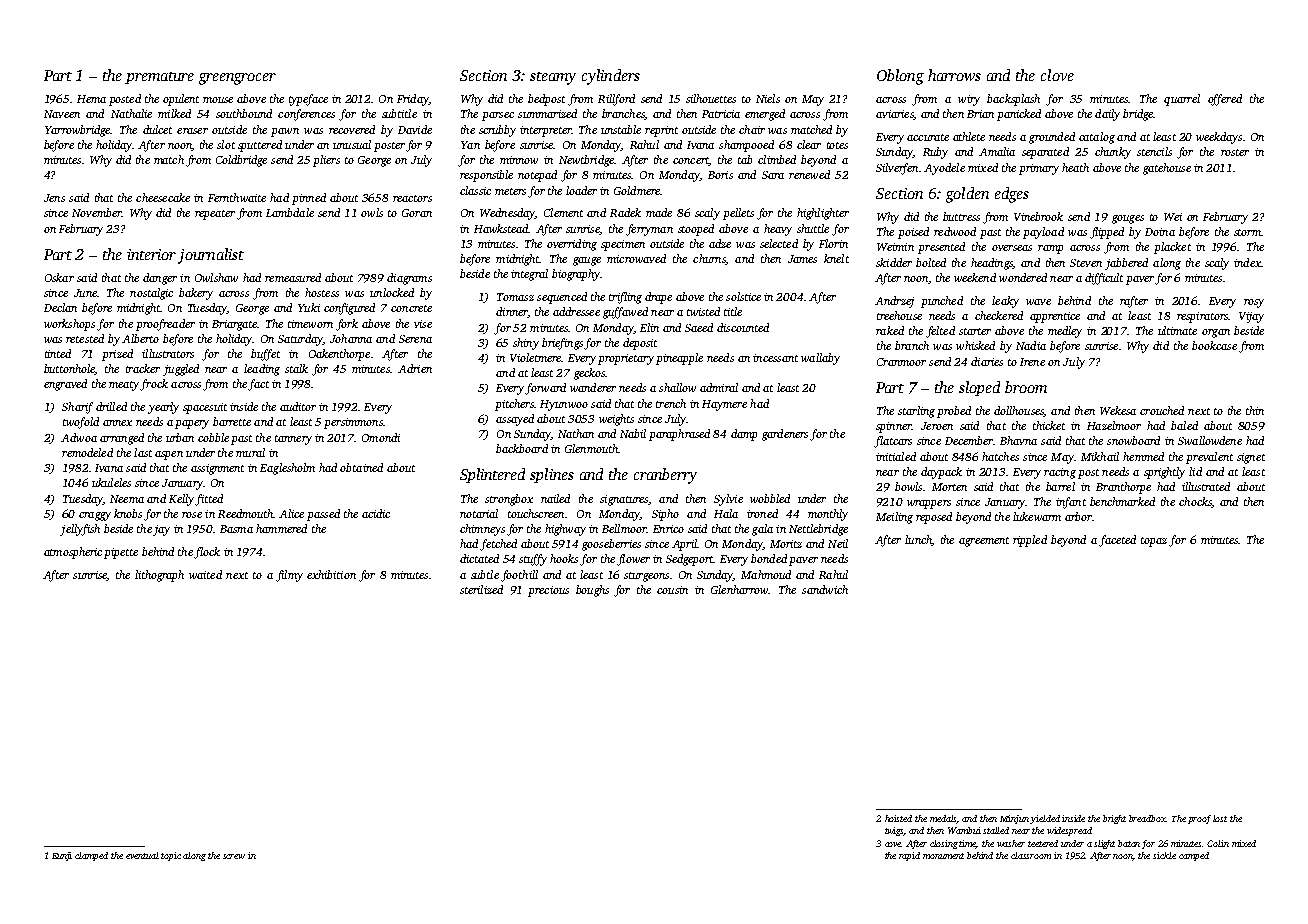 This screenshot has height=924, width=1308. What do you see at coordinates (679, 359) in the screenshot?
I see `pineapple` at bounding box center [679, 359].
